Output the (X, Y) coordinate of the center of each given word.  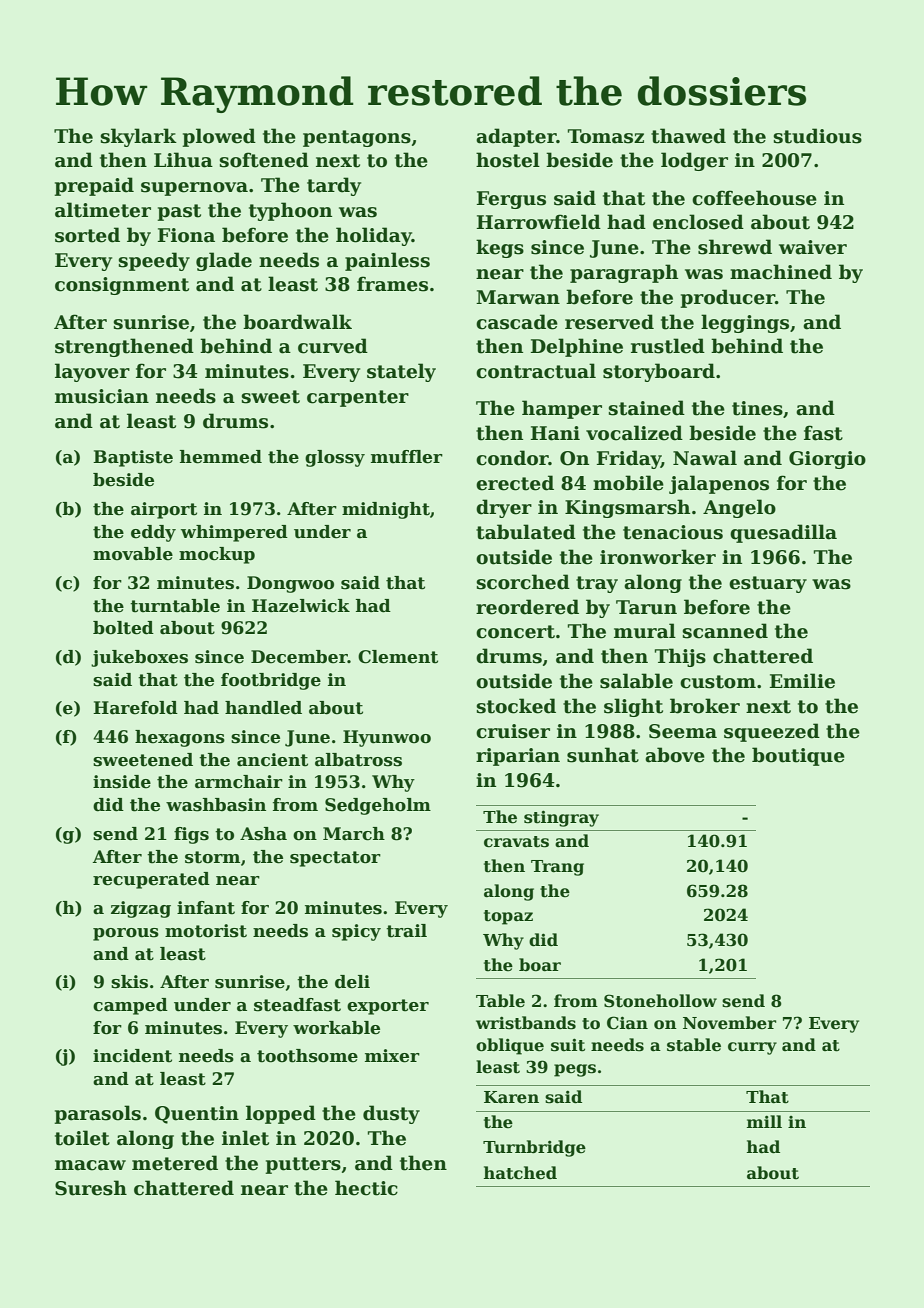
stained (646, 408)
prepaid (94, 186)
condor (512, 458)
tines (757, 408)
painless (387, 261)
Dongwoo (290, 584)
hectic (366, 1188)
